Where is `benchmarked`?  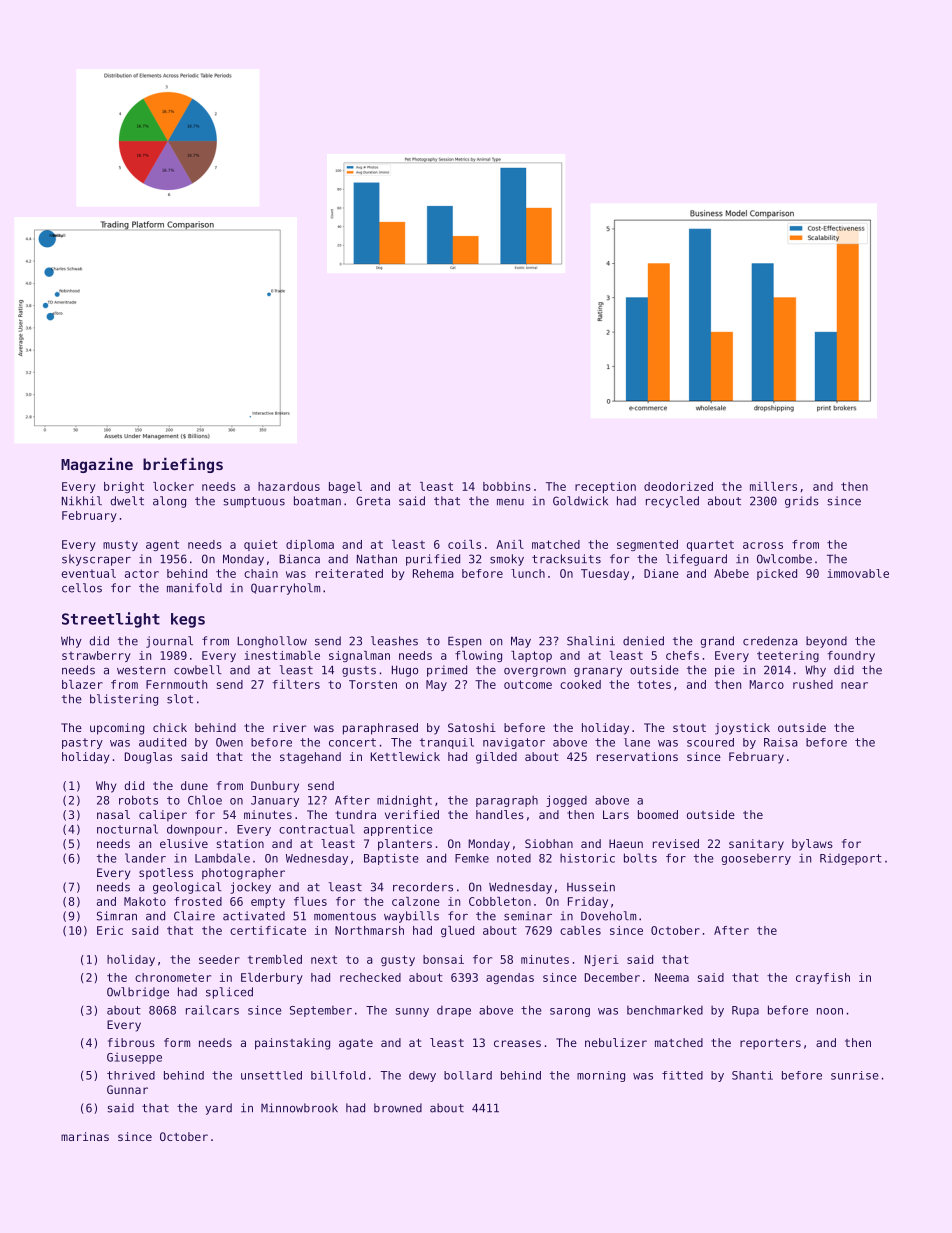 benchmarked is located at coordinates (665, 1010).
